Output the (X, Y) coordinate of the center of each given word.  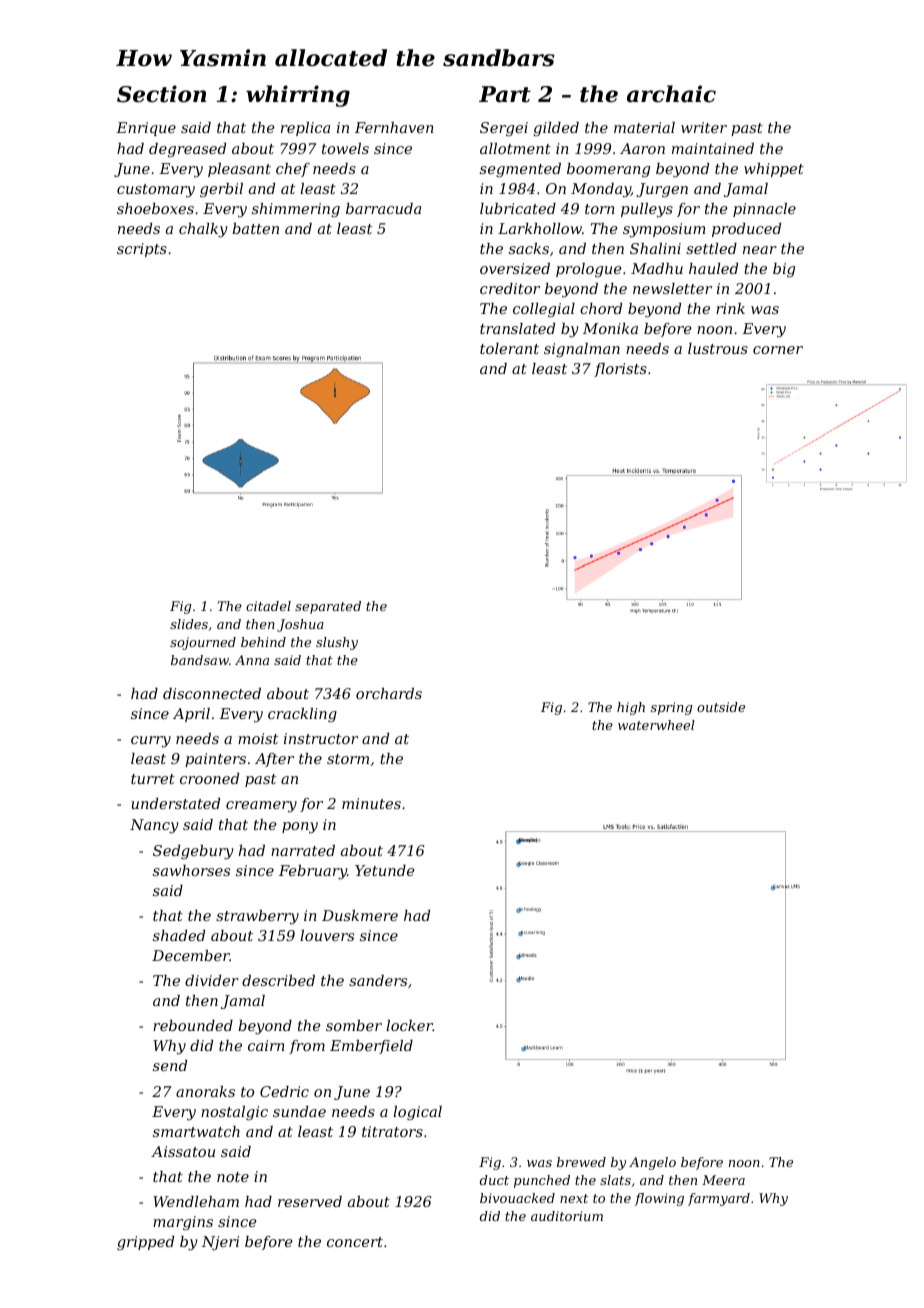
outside (721, 707)
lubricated (518, 208)
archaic (671, 94)
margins (183, 1223)
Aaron (642, 148)
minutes (371, 803)
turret (153, 779)
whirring (298, 96)
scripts (142, 250)
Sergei (504, 129)
